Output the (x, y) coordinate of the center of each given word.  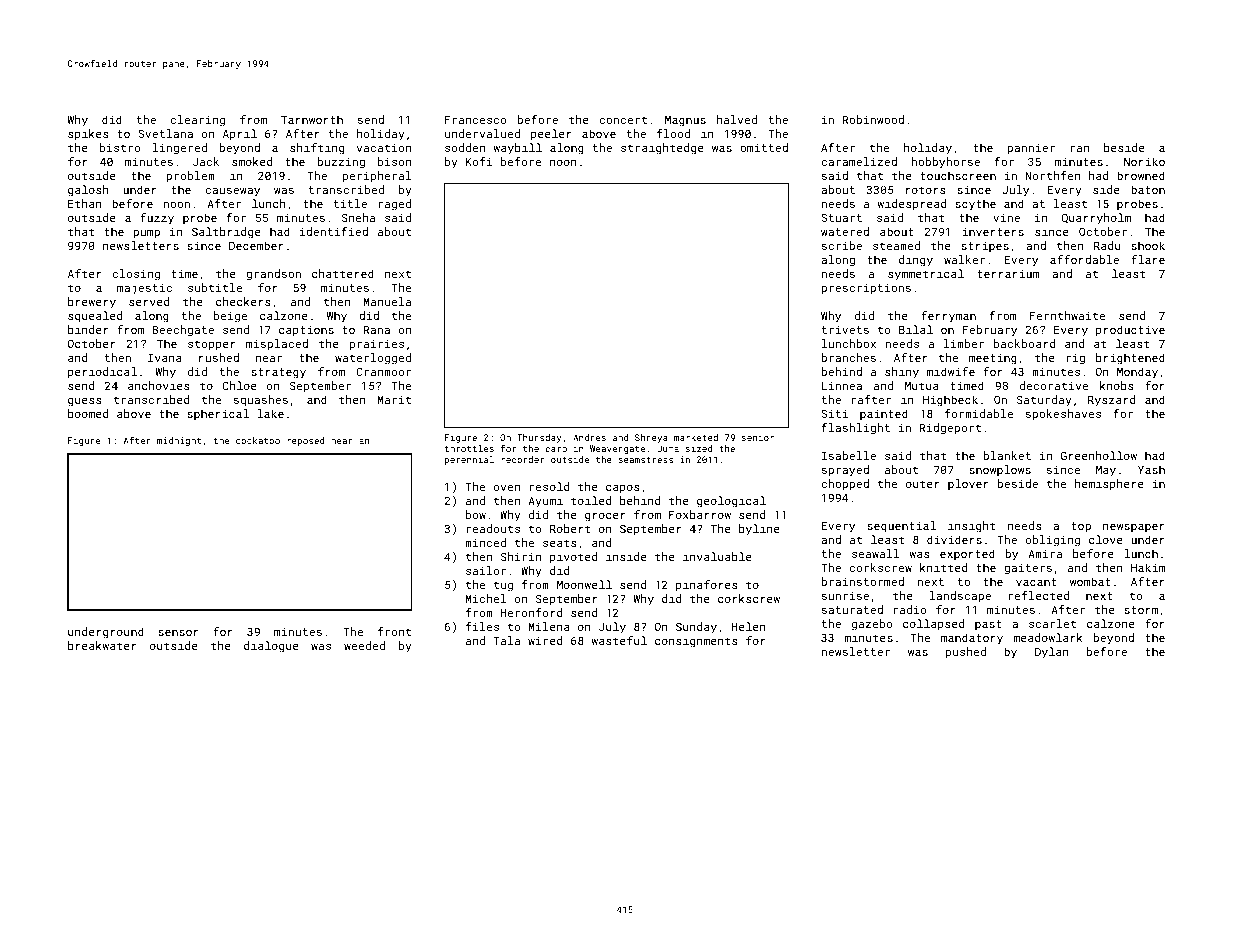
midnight (179, 441)
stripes (985, 246)
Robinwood (873, 119)
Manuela (387, 301)
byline (759, 530)
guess (85, 402)
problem (190, 177)
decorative (1054, 385)
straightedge (662, 149)
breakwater (102, 645)
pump (146, 234)
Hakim (1148, 567)
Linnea (842, 385)
